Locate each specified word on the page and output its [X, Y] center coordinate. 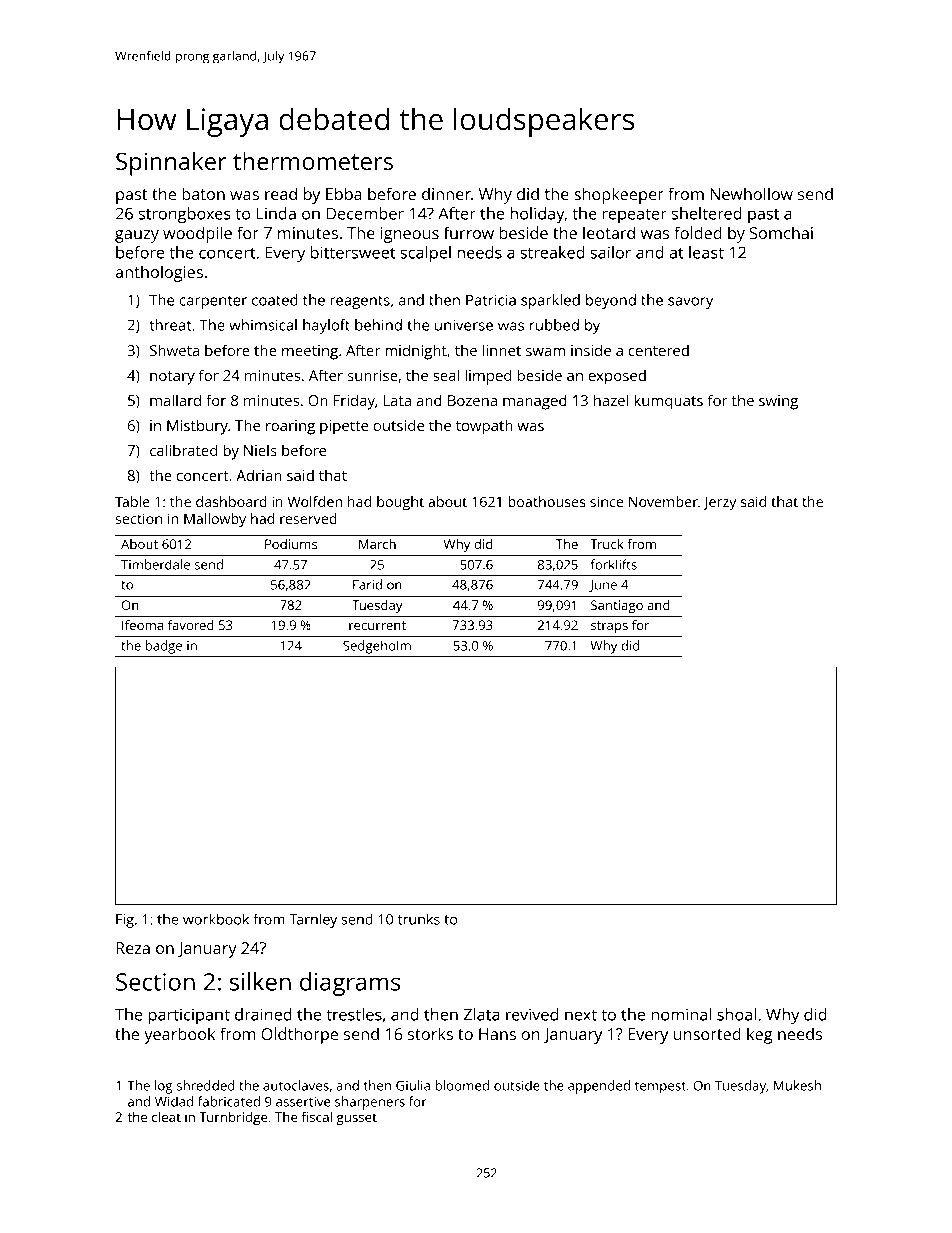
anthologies [159, 273]
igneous [410, 235]
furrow [469, 232]
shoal [736, 1014]
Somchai [781, 232]
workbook [216, 919]
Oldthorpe [299, 1035]
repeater [635, 216]
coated [275, 300]
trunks [419, 919]
